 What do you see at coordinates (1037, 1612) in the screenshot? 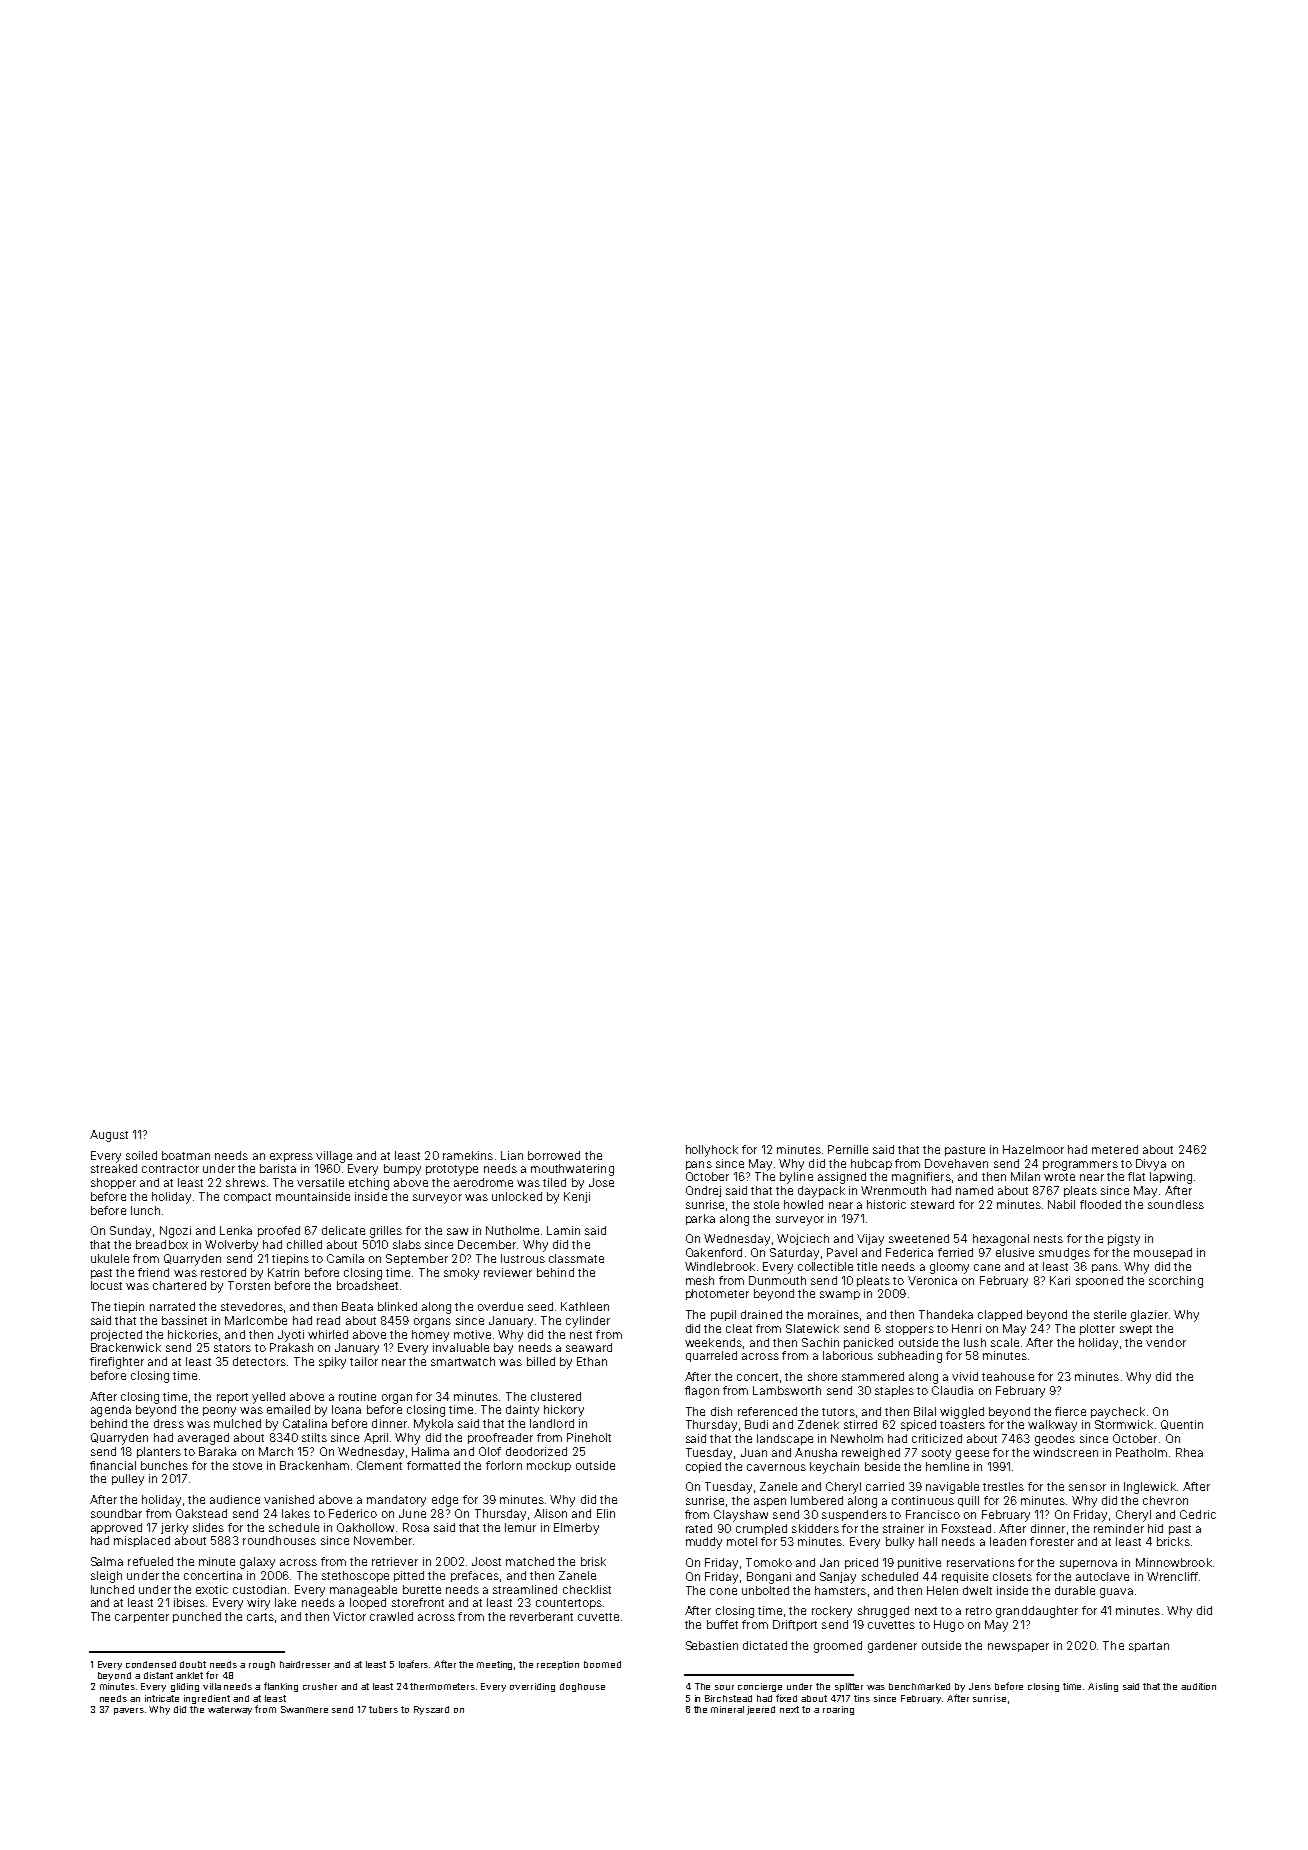
I see `granddaughter` at bounding box center [1037, 1612].
